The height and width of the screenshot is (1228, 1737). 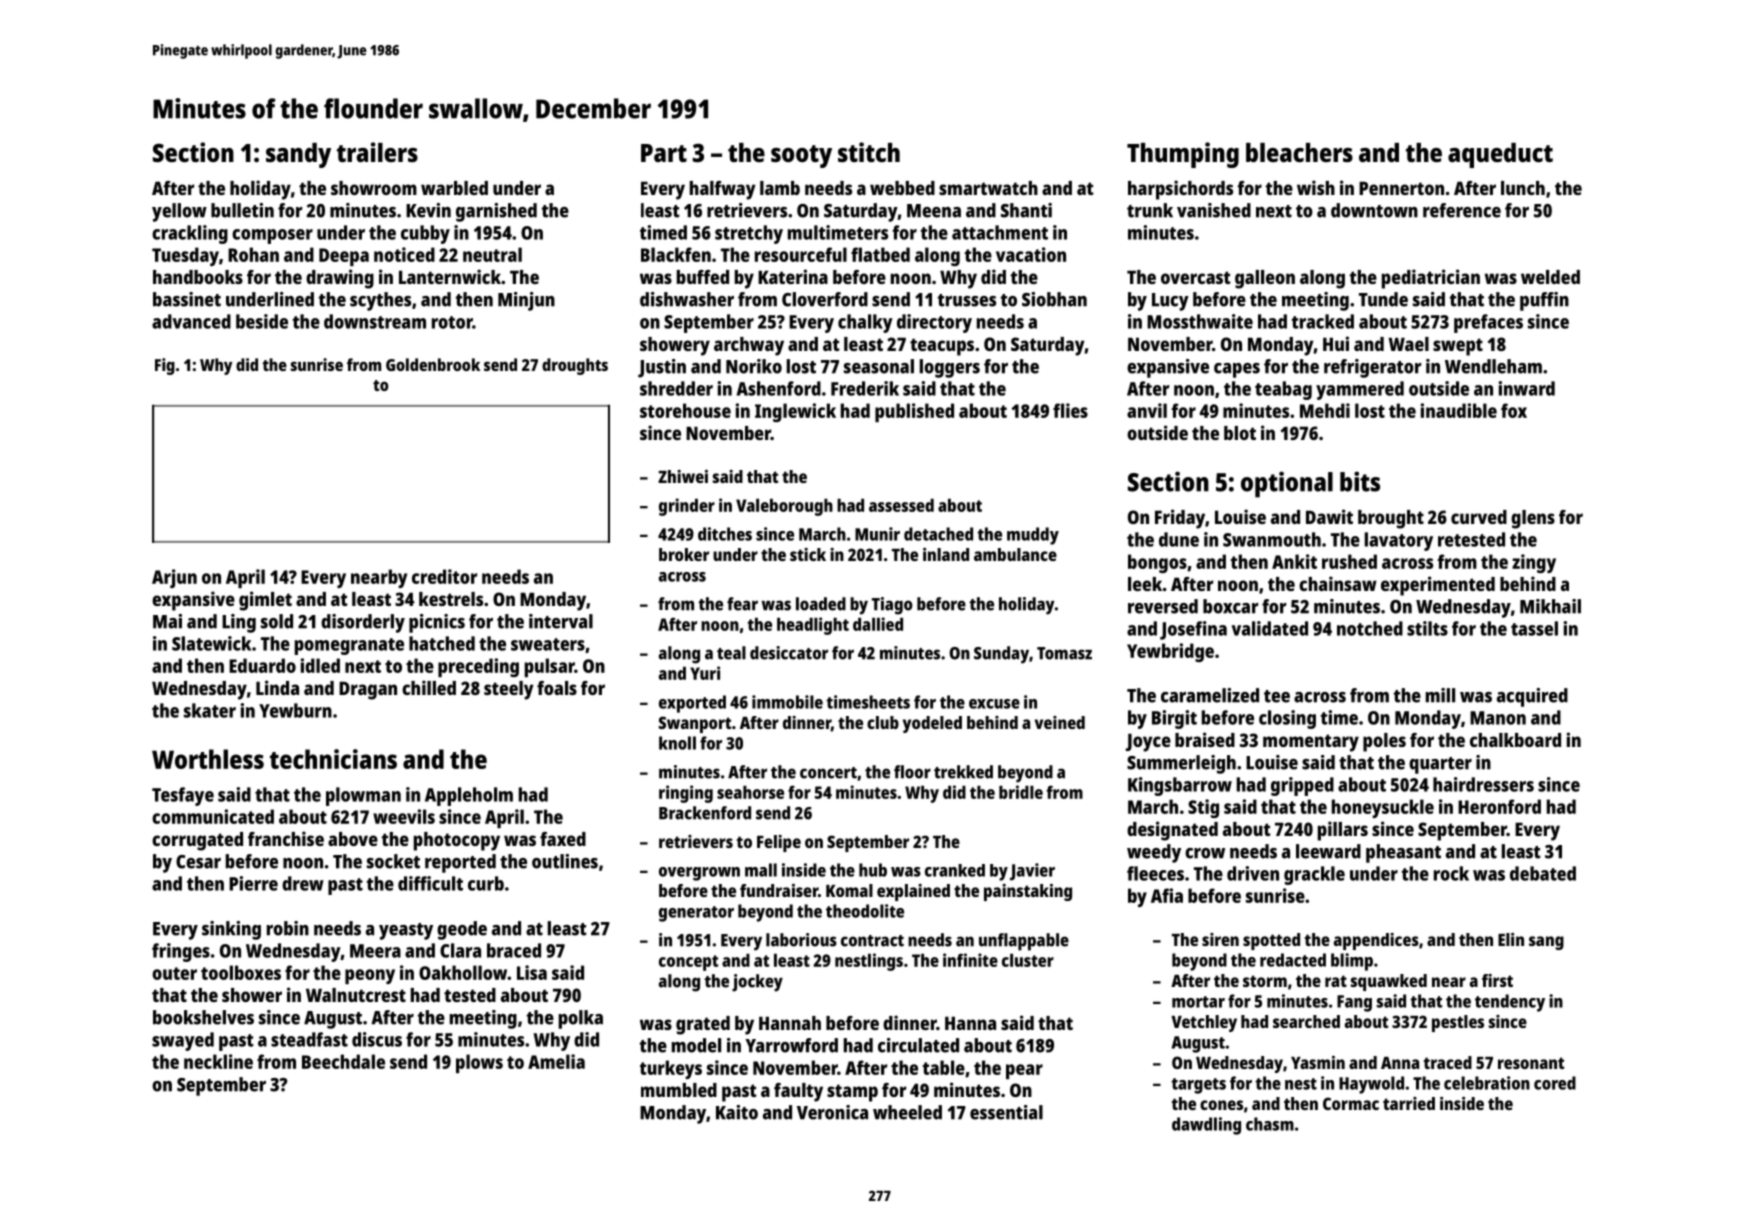 What do you see at coordinates (676, 388) in the screenshot?
I see `shredder` at bounding box center [676, 388].
